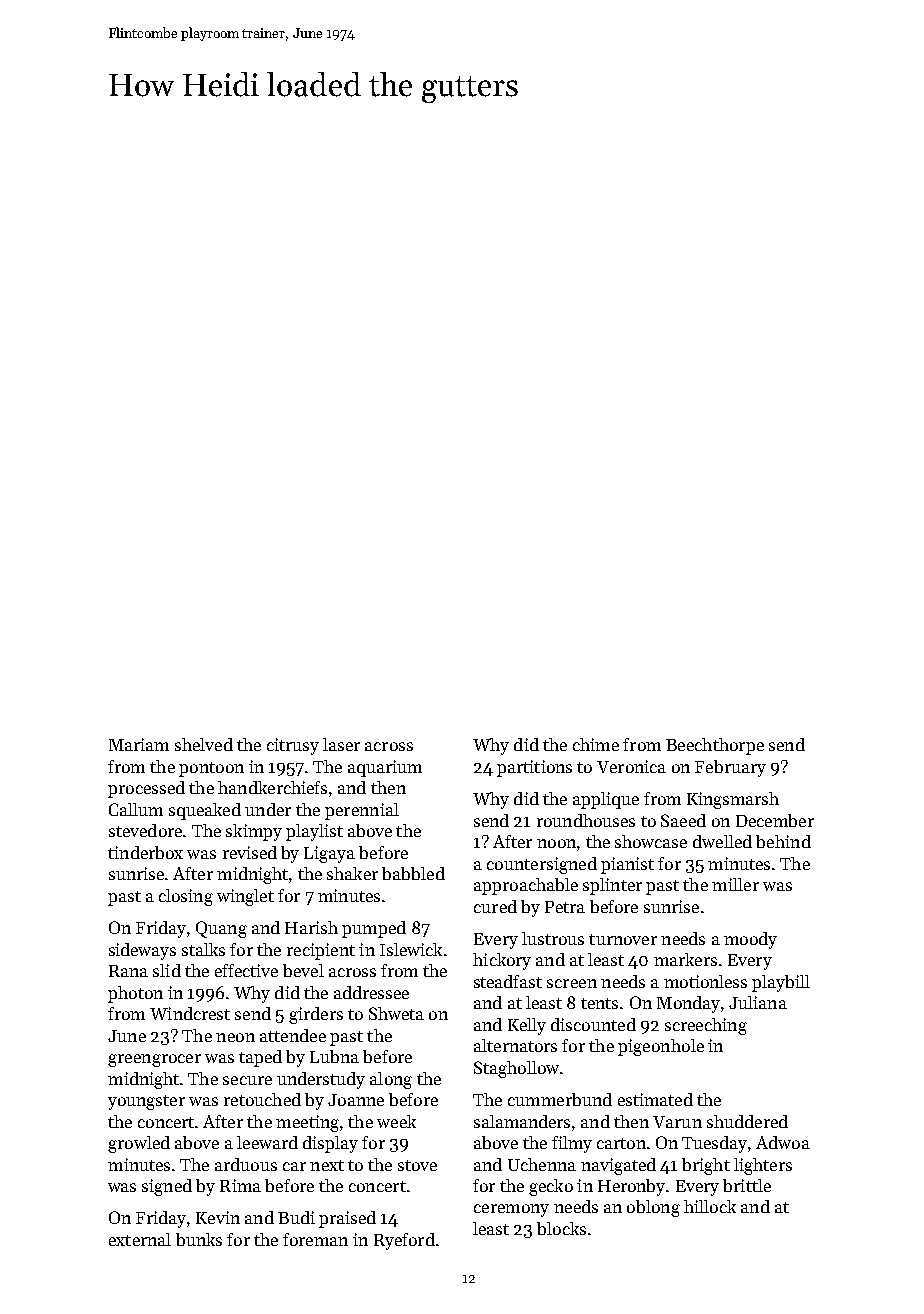 The width and height of the screenshot is (924, 1314). Describe the element at coordinates (341, 744) in the screenshot. I see `laser` at that location.
